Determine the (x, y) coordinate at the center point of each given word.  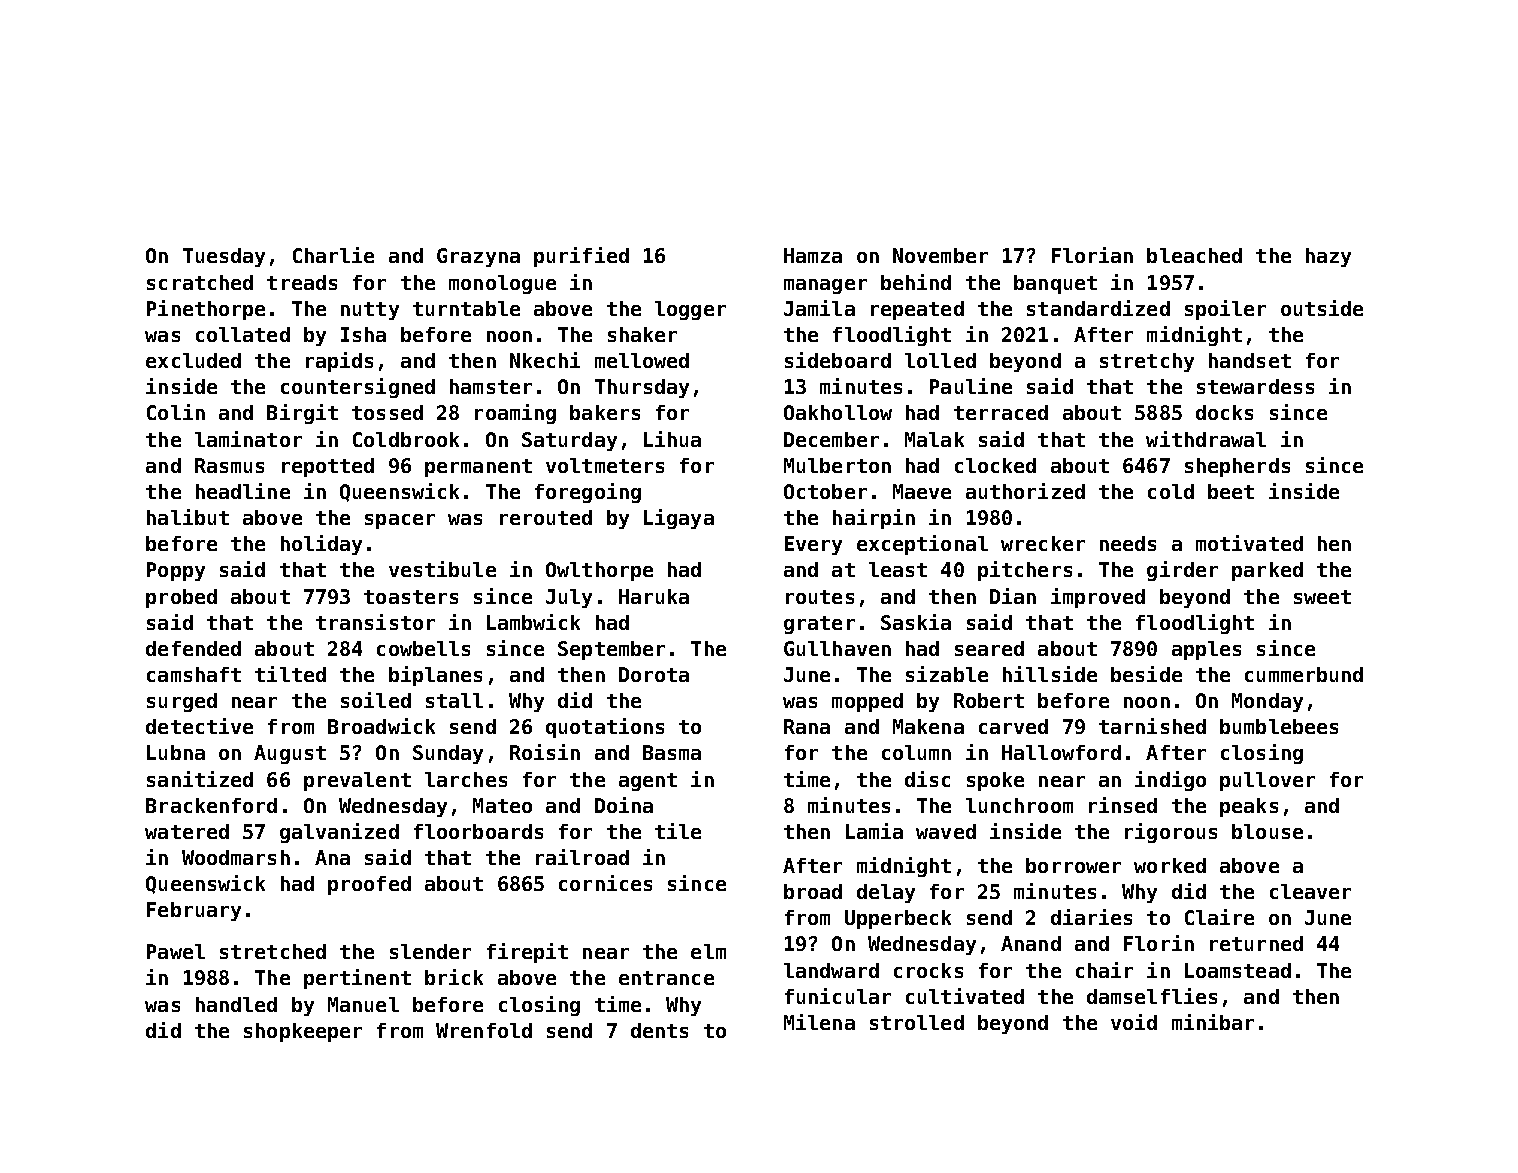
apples (1206, 650)
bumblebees (1279, 726)
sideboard (838, 360)
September (611, 650)
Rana (807, 726)
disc (927, 779)
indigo (1170, 781)
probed (181, 598)
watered (187, 831)
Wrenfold (484, 1030)
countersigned (358, 388)
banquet (1055, 284)
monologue (502, 284)
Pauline (971, 386)
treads (302, 282)
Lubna (176, 752)
